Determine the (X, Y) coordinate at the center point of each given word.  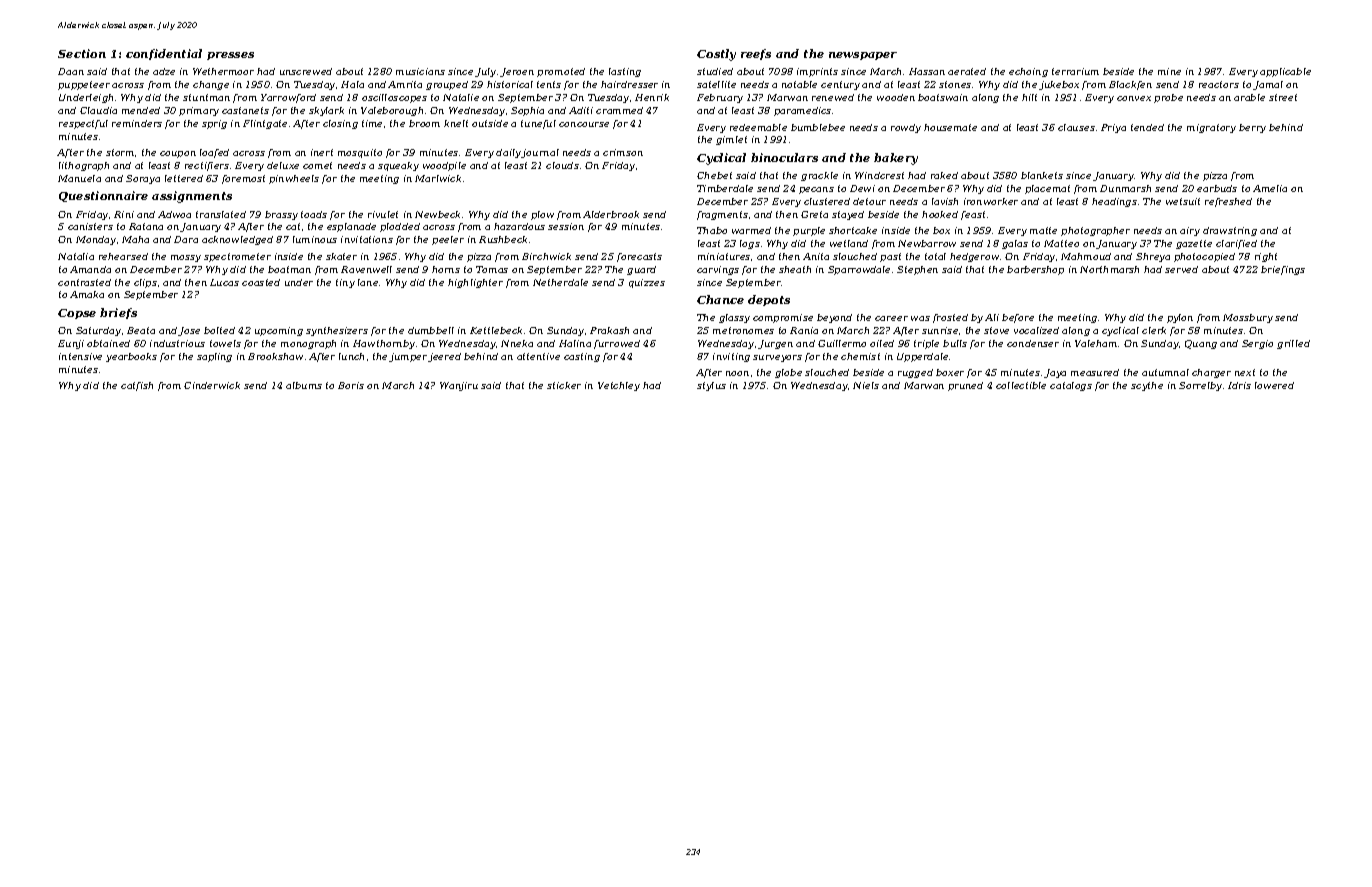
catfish (137, 386)
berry (1252, 128)
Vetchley (619, 386)
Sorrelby (1200, 386)
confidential (164, 54)
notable (799, 84)
